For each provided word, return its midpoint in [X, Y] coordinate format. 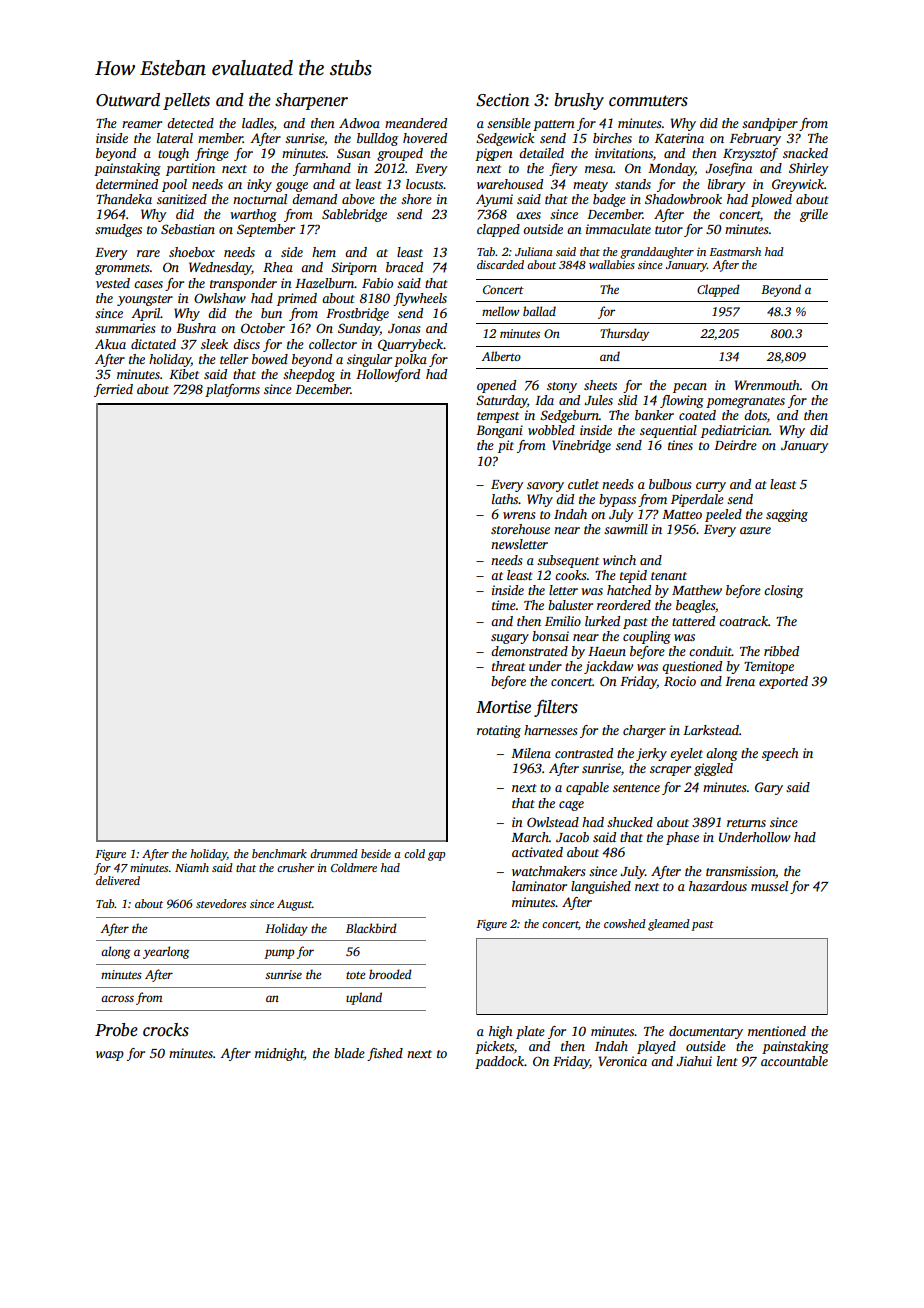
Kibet [184, 374]
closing [783, 591]
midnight [279, 1054]
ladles [258, 123]
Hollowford [388, 375]
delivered [118, 880]
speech [780, 754]
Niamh [192, 867]
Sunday [359, 329]
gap [436, 856]
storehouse [520, 529]
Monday [671, 169]
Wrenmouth [767, 385]
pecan [690, 388]
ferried [113, 390]
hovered [425, 138]
